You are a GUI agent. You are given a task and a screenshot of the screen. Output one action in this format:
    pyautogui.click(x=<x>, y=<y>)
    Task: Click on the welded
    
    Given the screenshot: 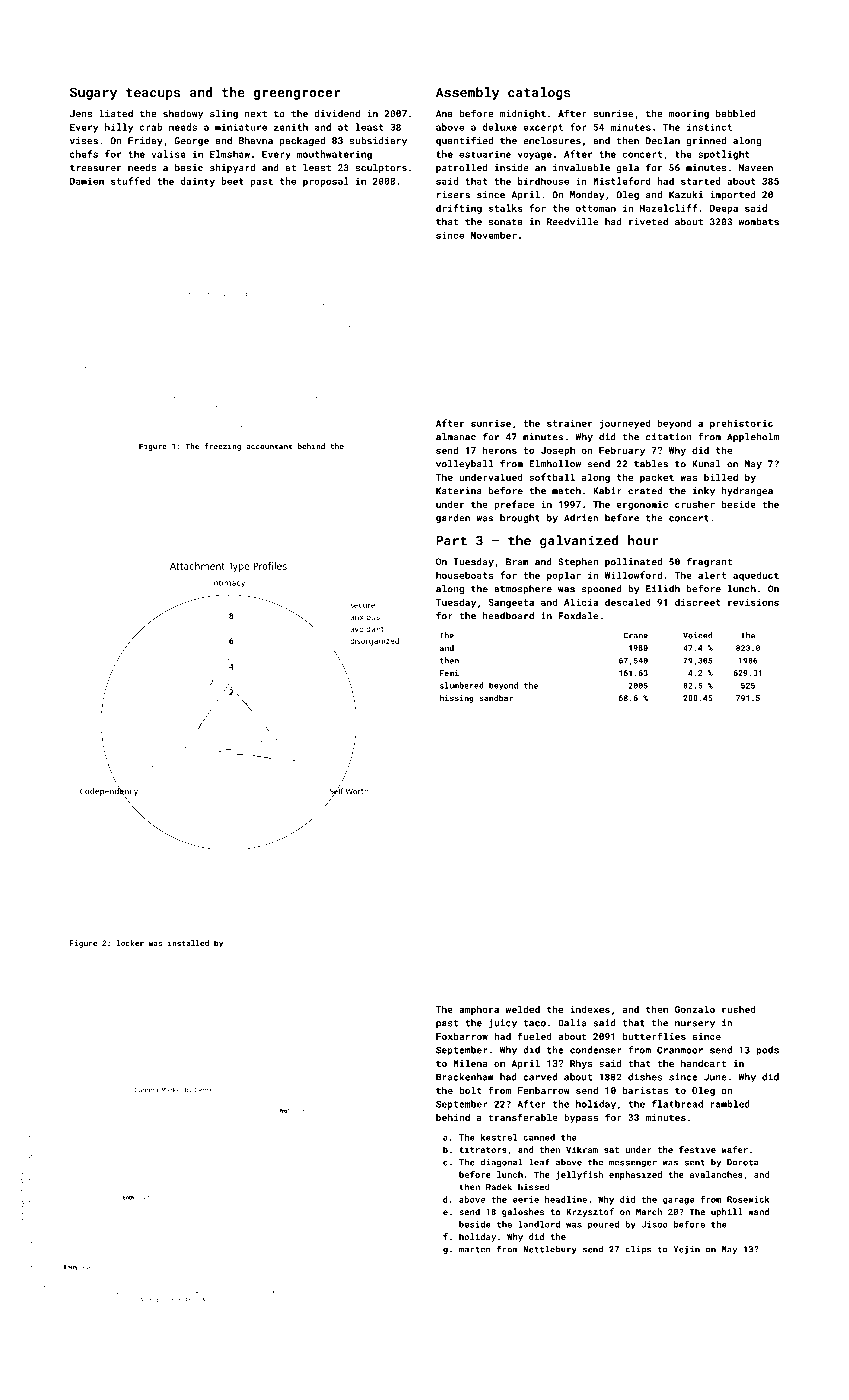 What is the action you would take?
    pyautogui.click(x=523, y=1009)
